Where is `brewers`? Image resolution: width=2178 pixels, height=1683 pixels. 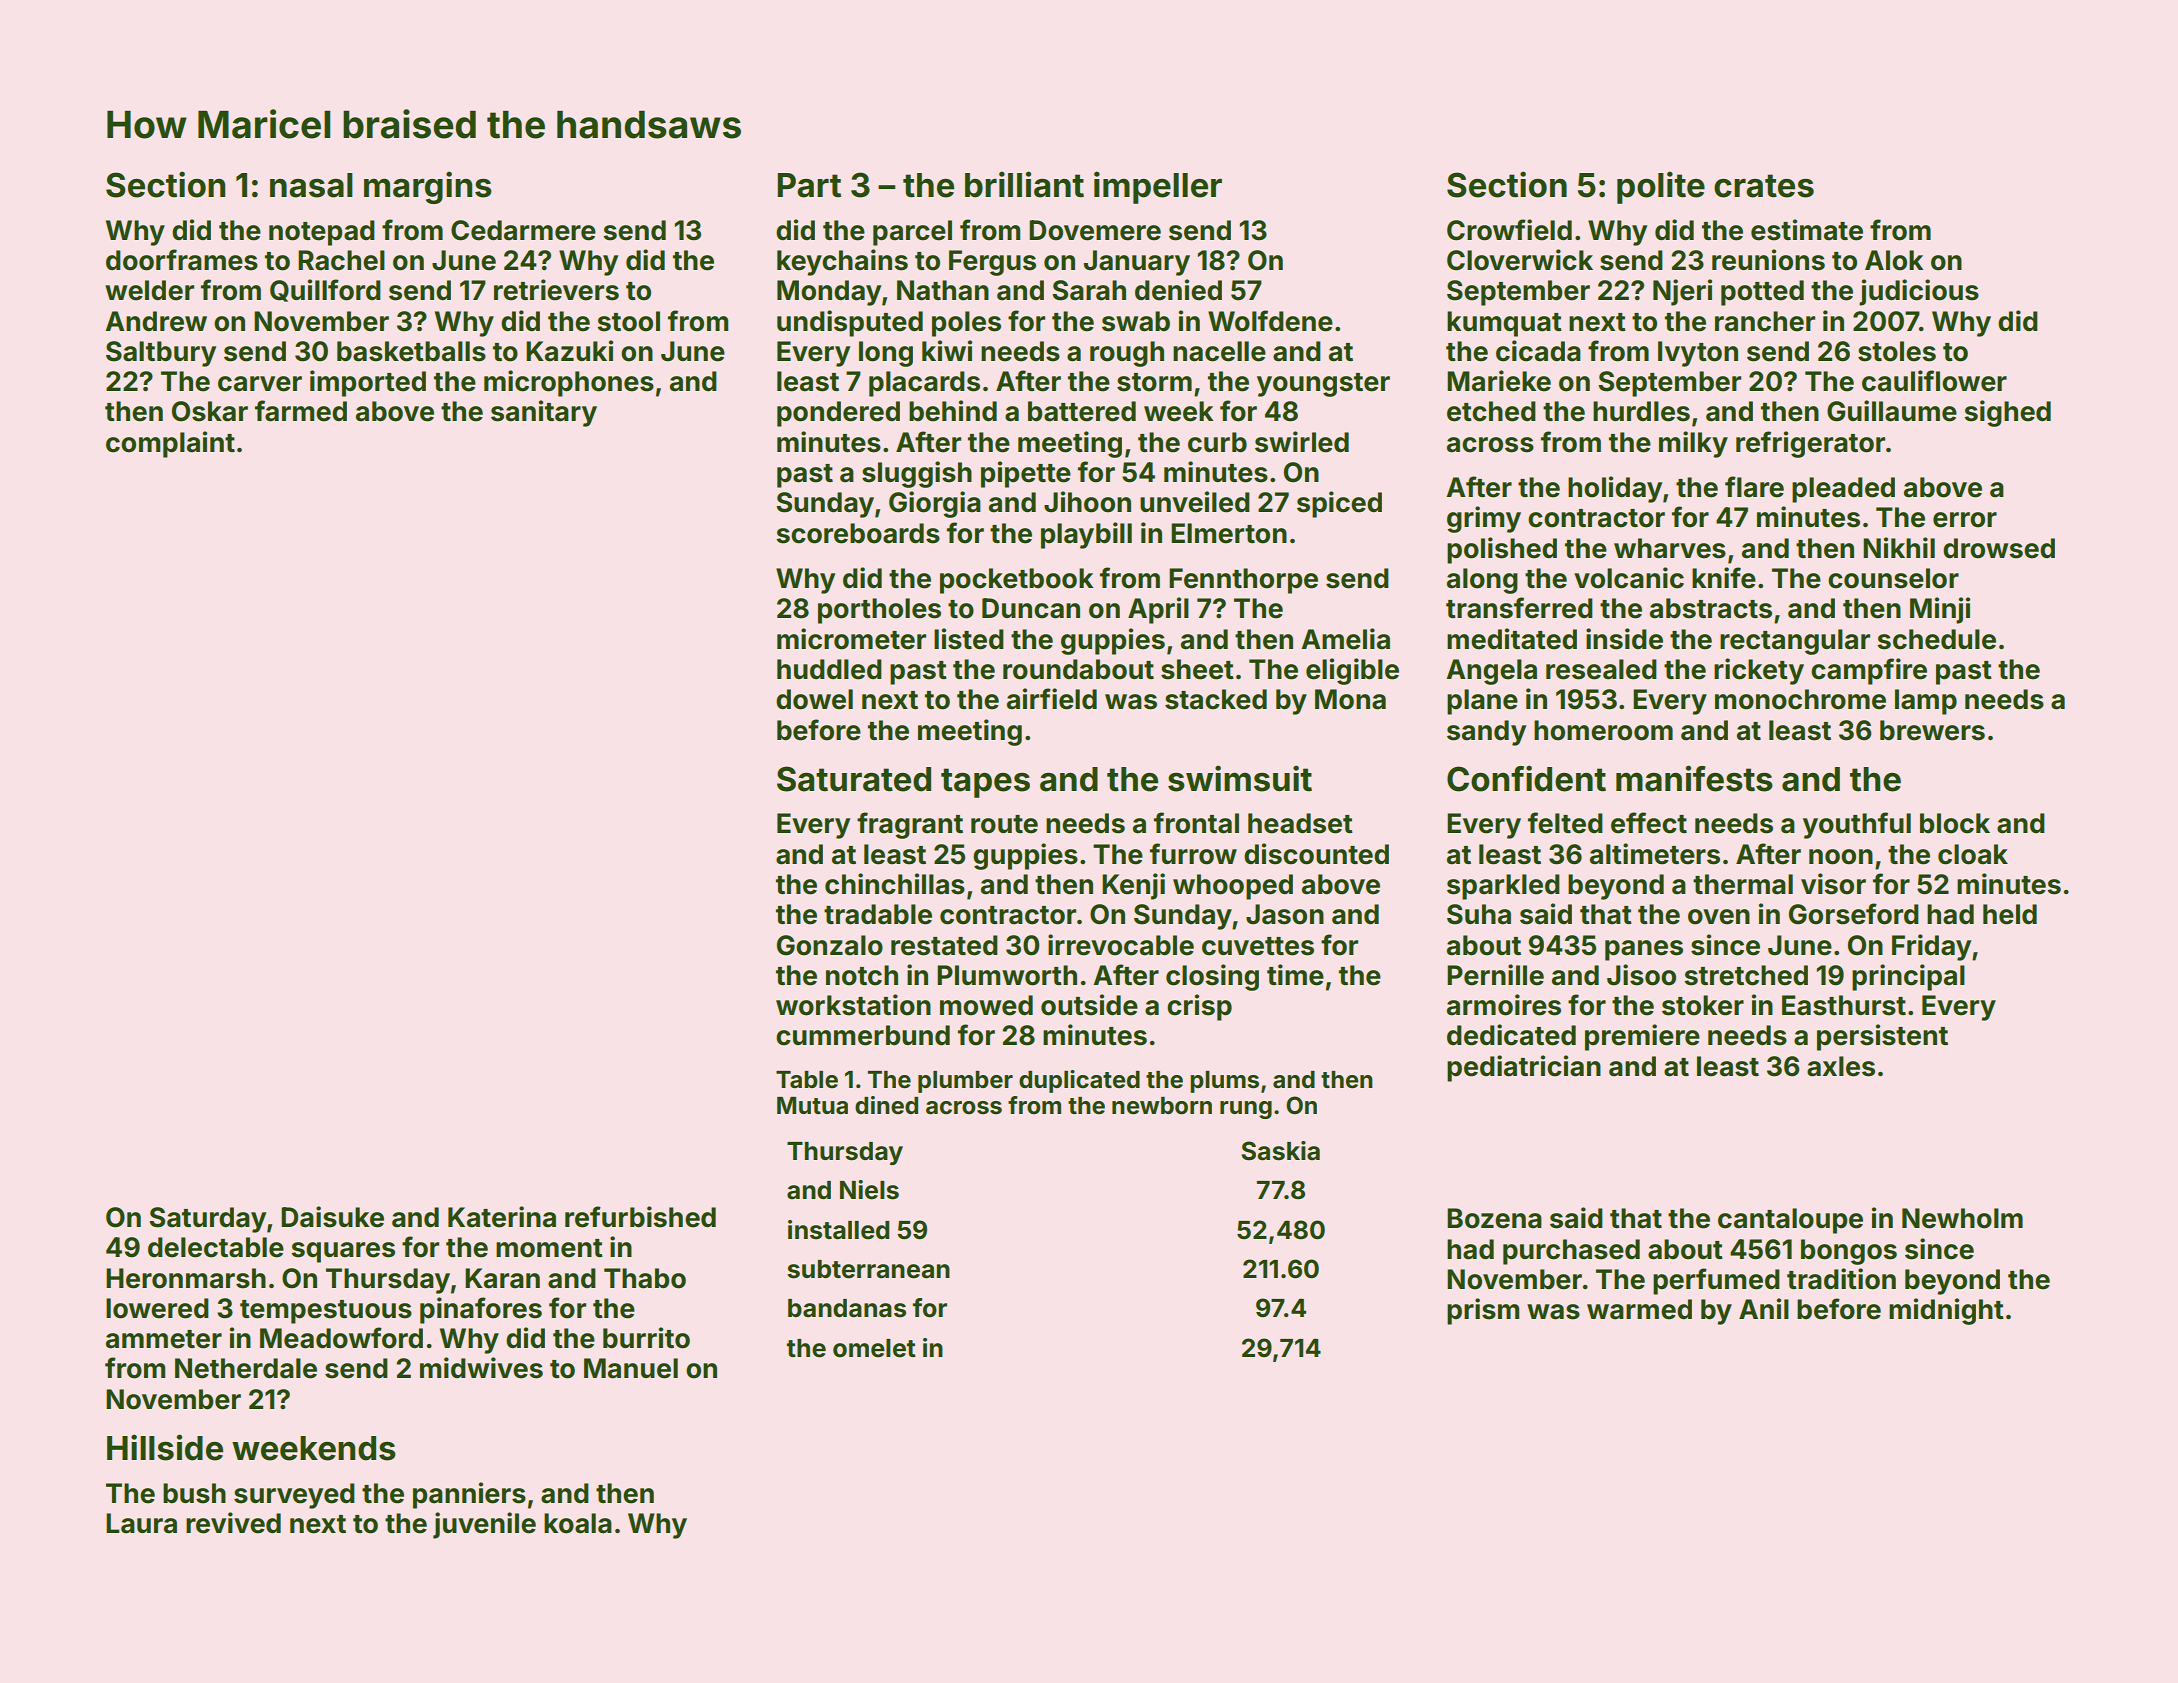
brewers is located at coordinates (1932, 730).
